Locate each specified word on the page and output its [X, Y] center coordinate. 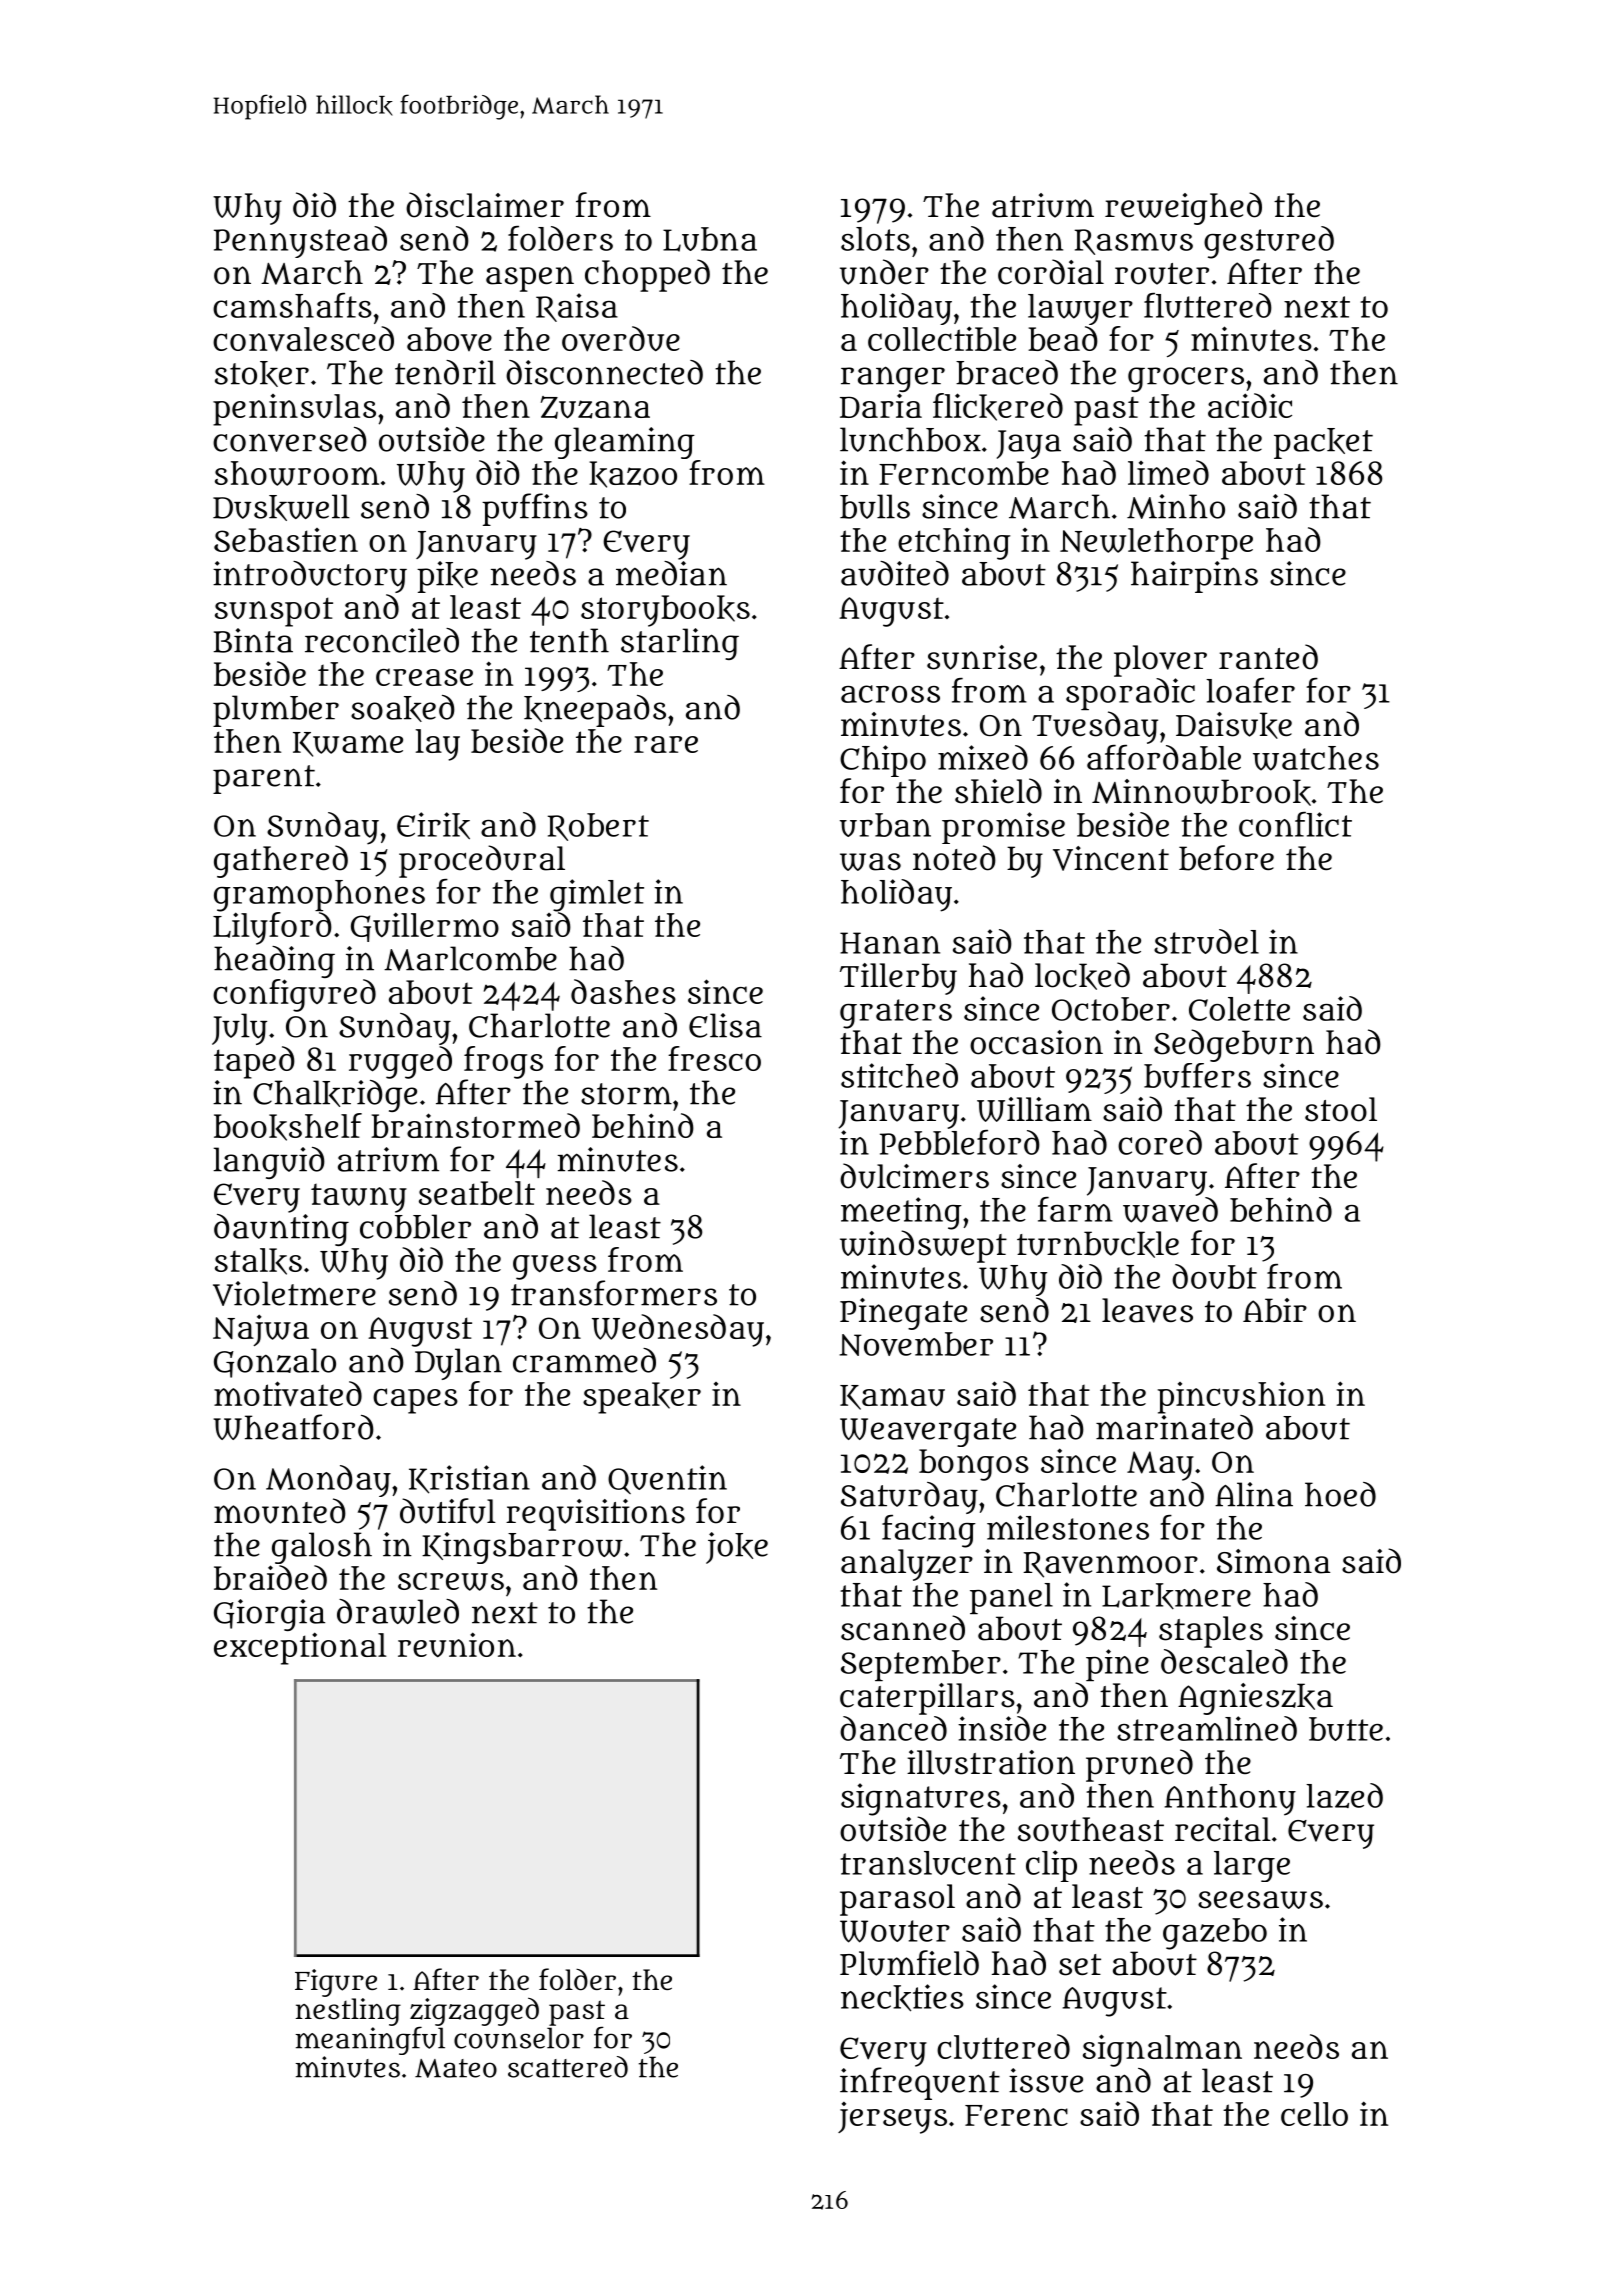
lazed [1344, 1795]
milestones [1068, 1527]
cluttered [1003, 2047]
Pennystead [300, 242]
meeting [901, 1213]
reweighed [1183, 208]
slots [875, 239]
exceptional [300, 1648]
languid [269, 1163]
